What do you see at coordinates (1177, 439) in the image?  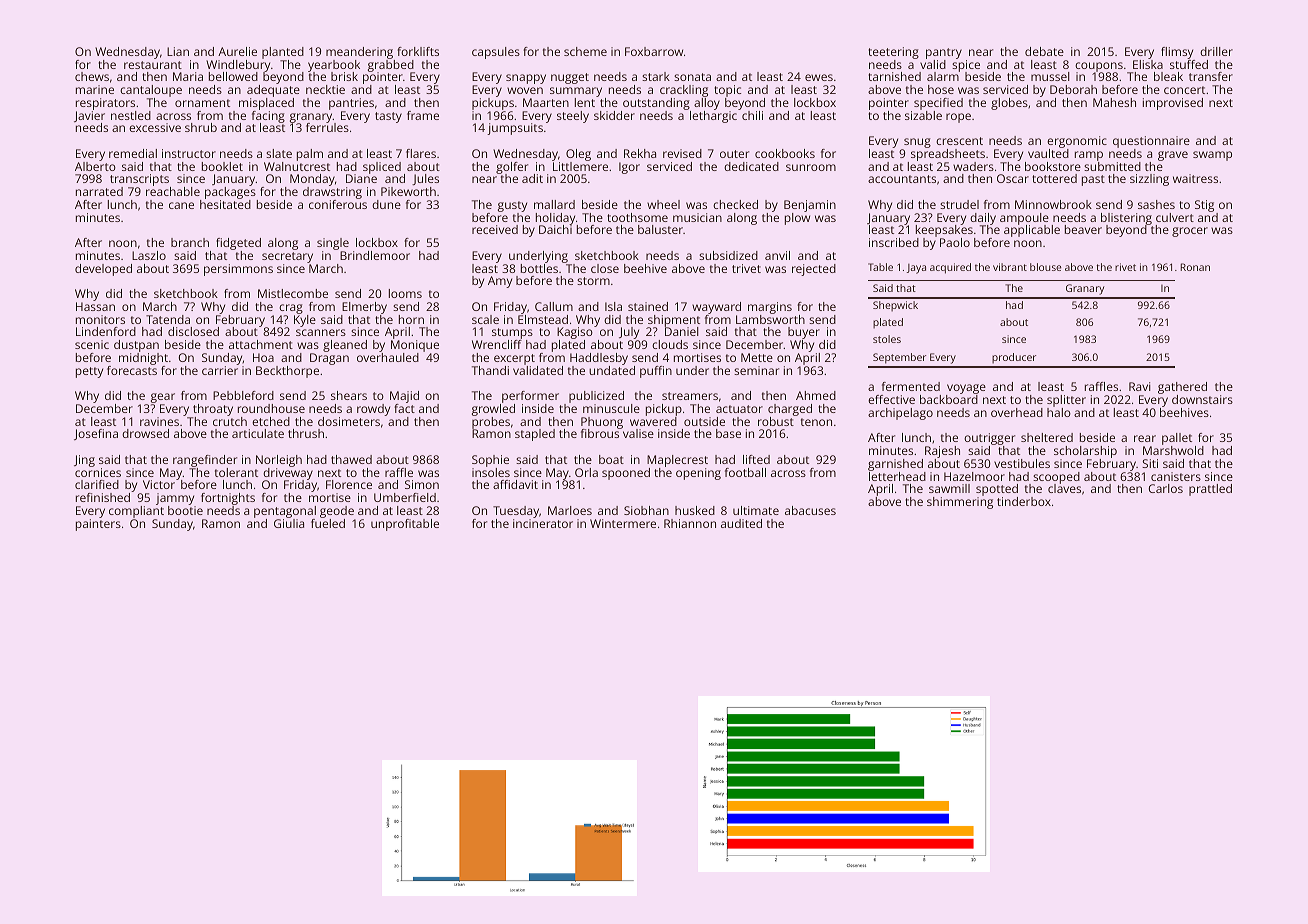 I see `pallet` at bounding box center [1177, 439].
